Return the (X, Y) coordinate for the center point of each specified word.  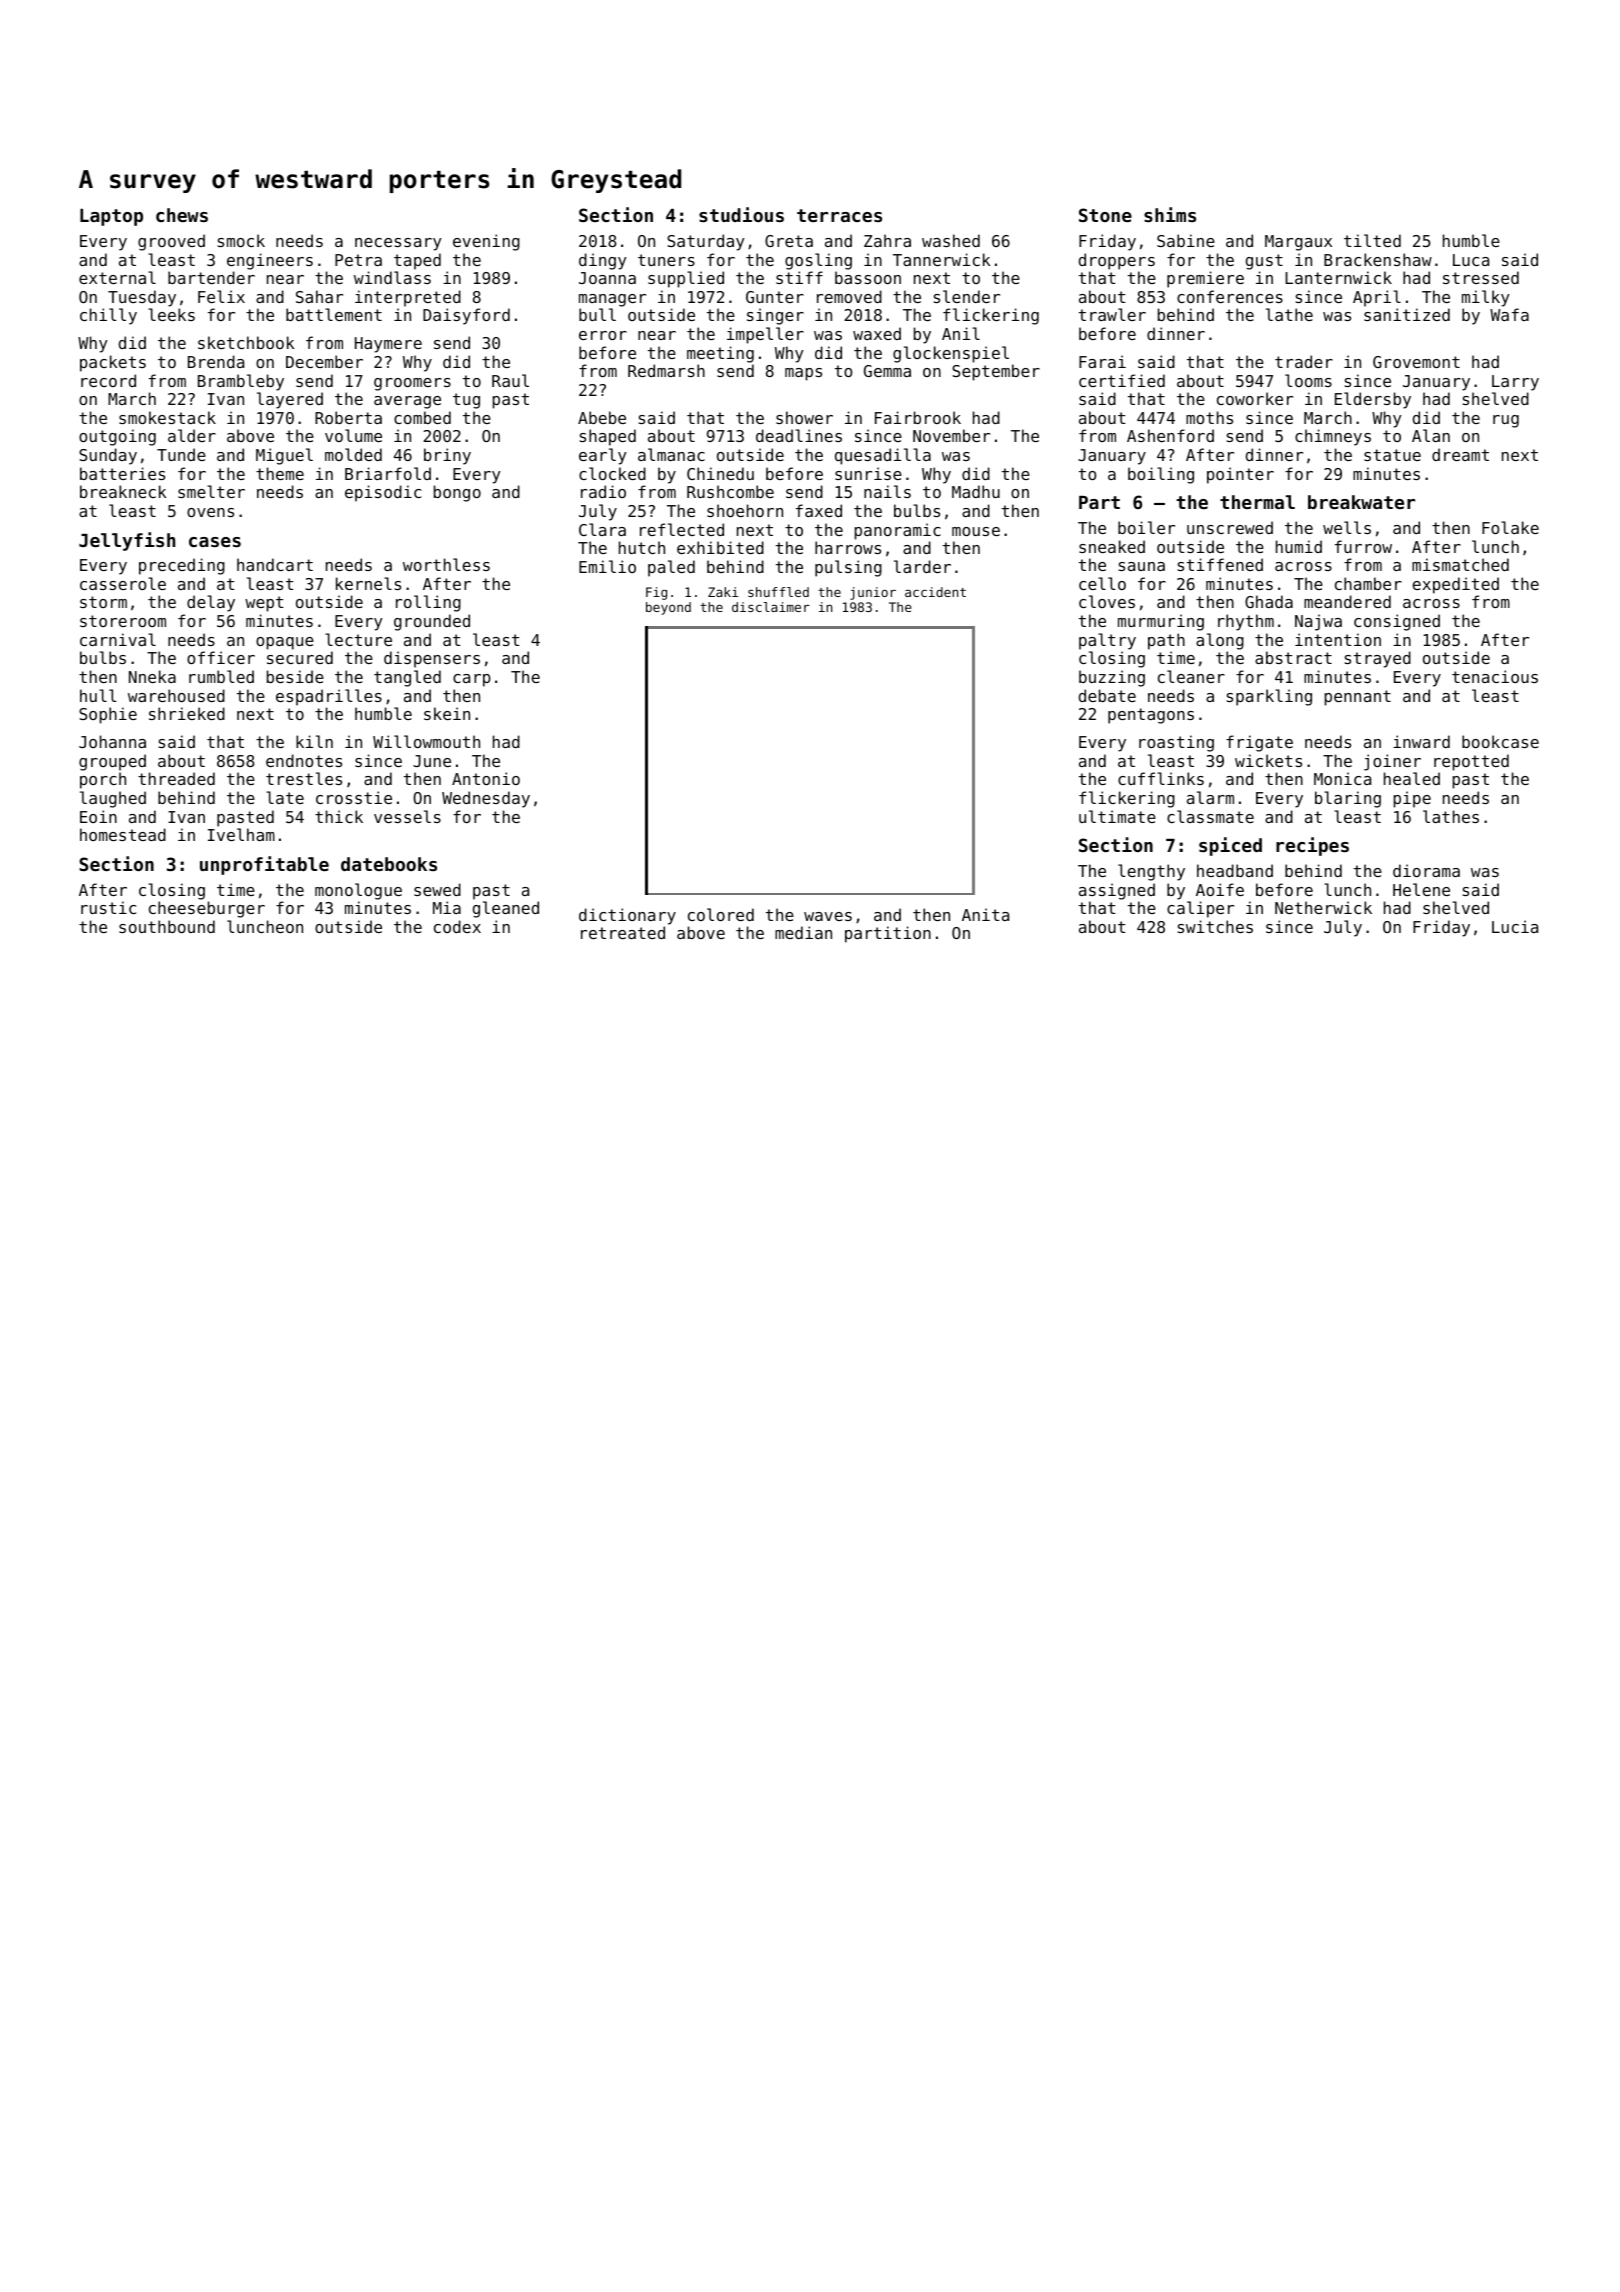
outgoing (117, 437)
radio (603, 491)
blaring (1348, 799)
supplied (686, 279)
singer (775, 316)
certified (1122, 380)
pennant (1358, 698)
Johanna (112, 741)
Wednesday (486, 799)
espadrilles (329, 697)
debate (1107, 695)
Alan (1431, 435)
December (324, 361)
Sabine (1186, 240)
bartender (211, 277)
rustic (108, 907)
